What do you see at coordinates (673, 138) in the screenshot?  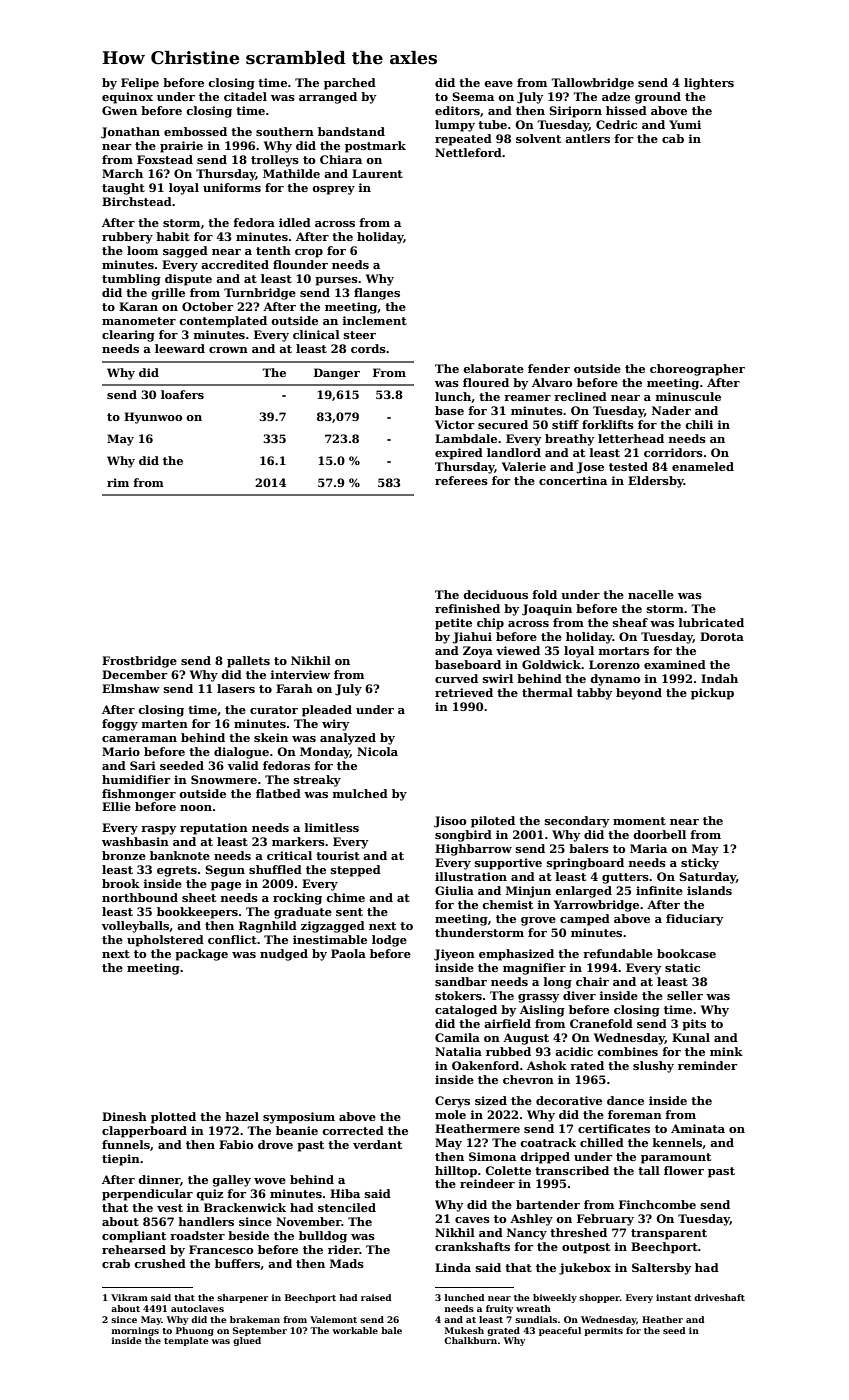 I see `cab` at bounding box center [673, 138].
